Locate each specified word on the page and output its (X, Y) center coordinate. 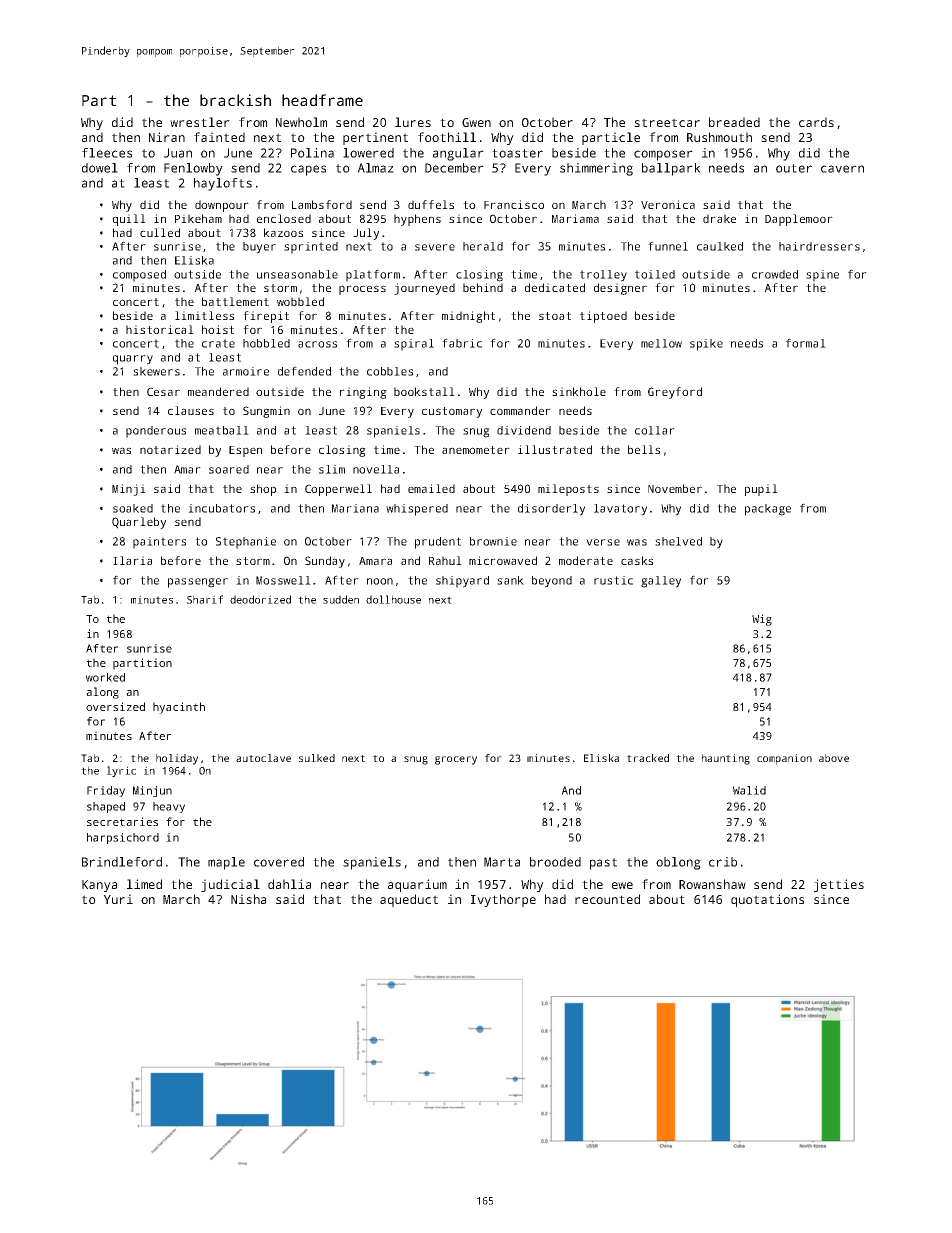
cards (816, 122)
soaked (133, 508)
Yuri (118, 899)
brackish (235, 100)
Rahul (445, 560)
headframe (322, 100)
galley (661, 582)
